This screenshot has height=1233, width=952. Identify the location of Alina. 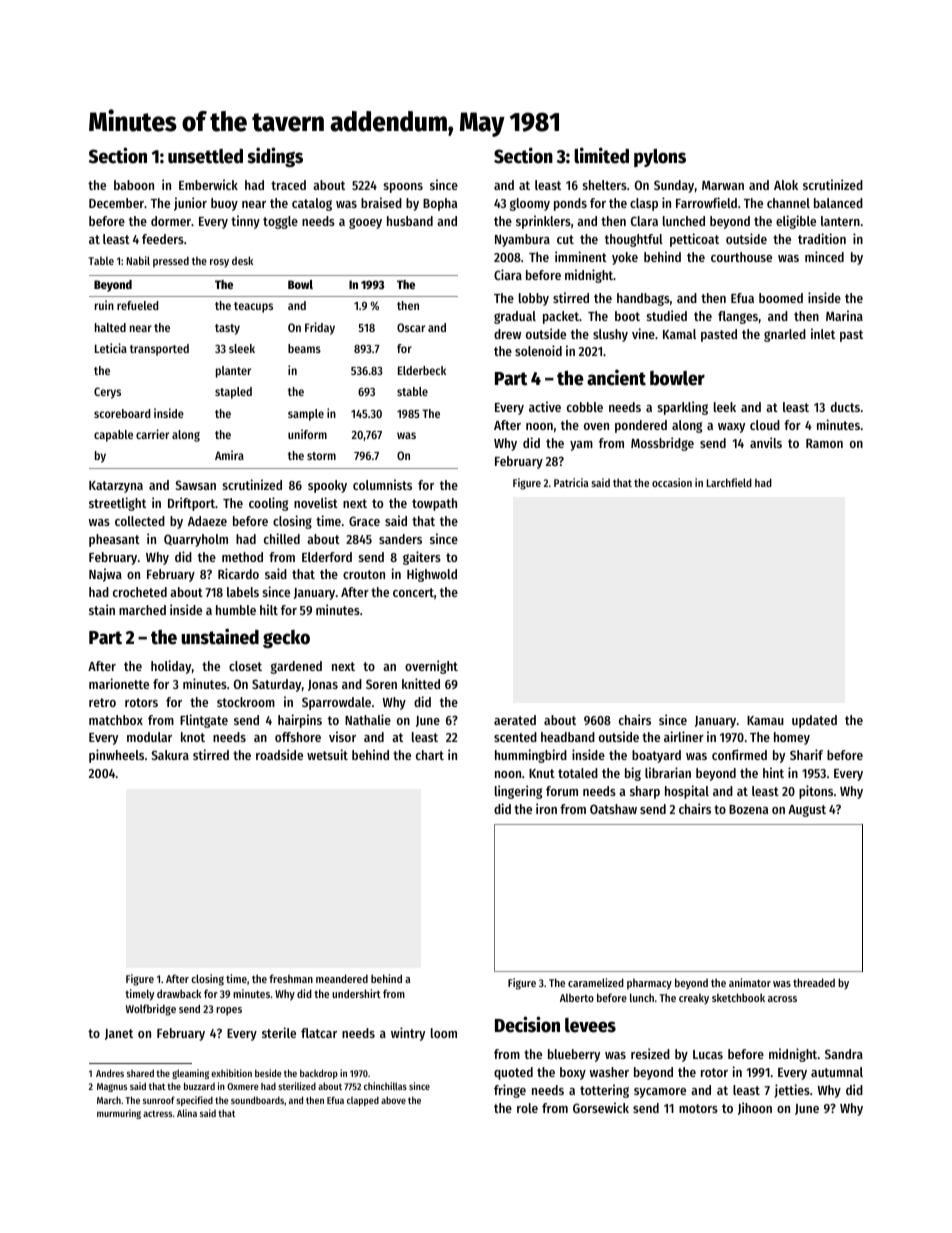
(187, 1113).
